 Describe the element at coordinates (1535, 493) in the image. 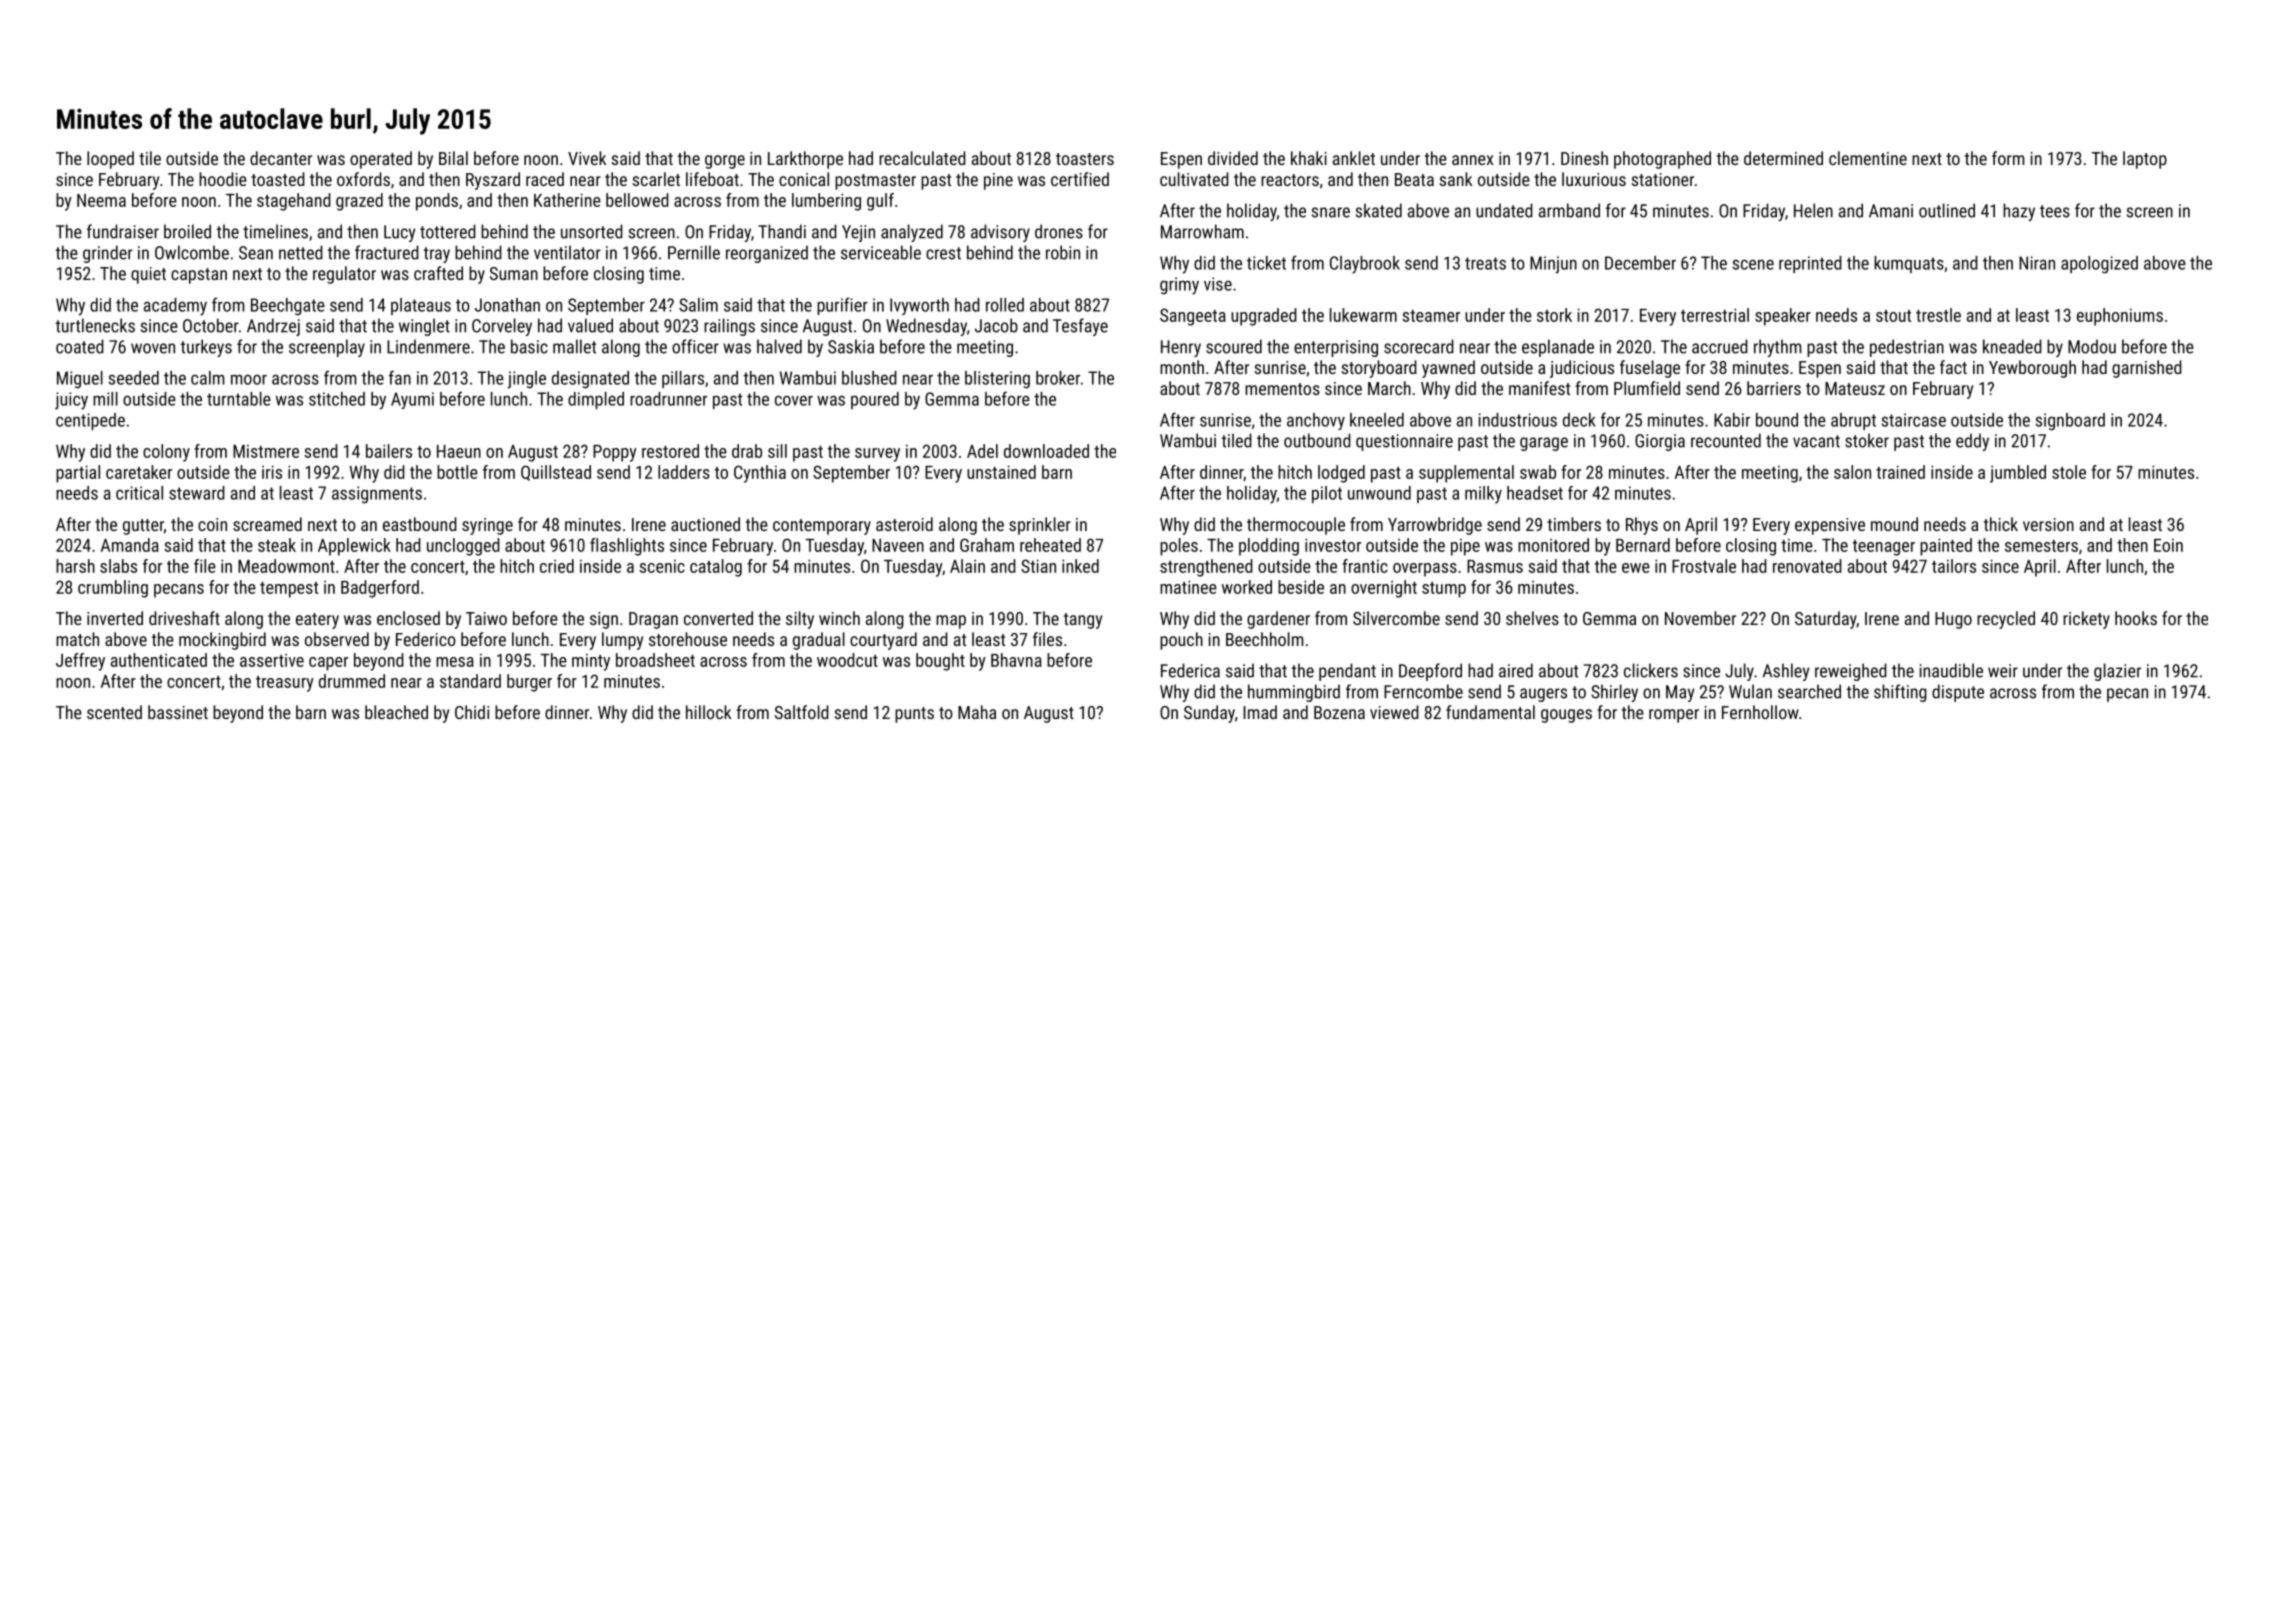

I see `headset` at that location.
